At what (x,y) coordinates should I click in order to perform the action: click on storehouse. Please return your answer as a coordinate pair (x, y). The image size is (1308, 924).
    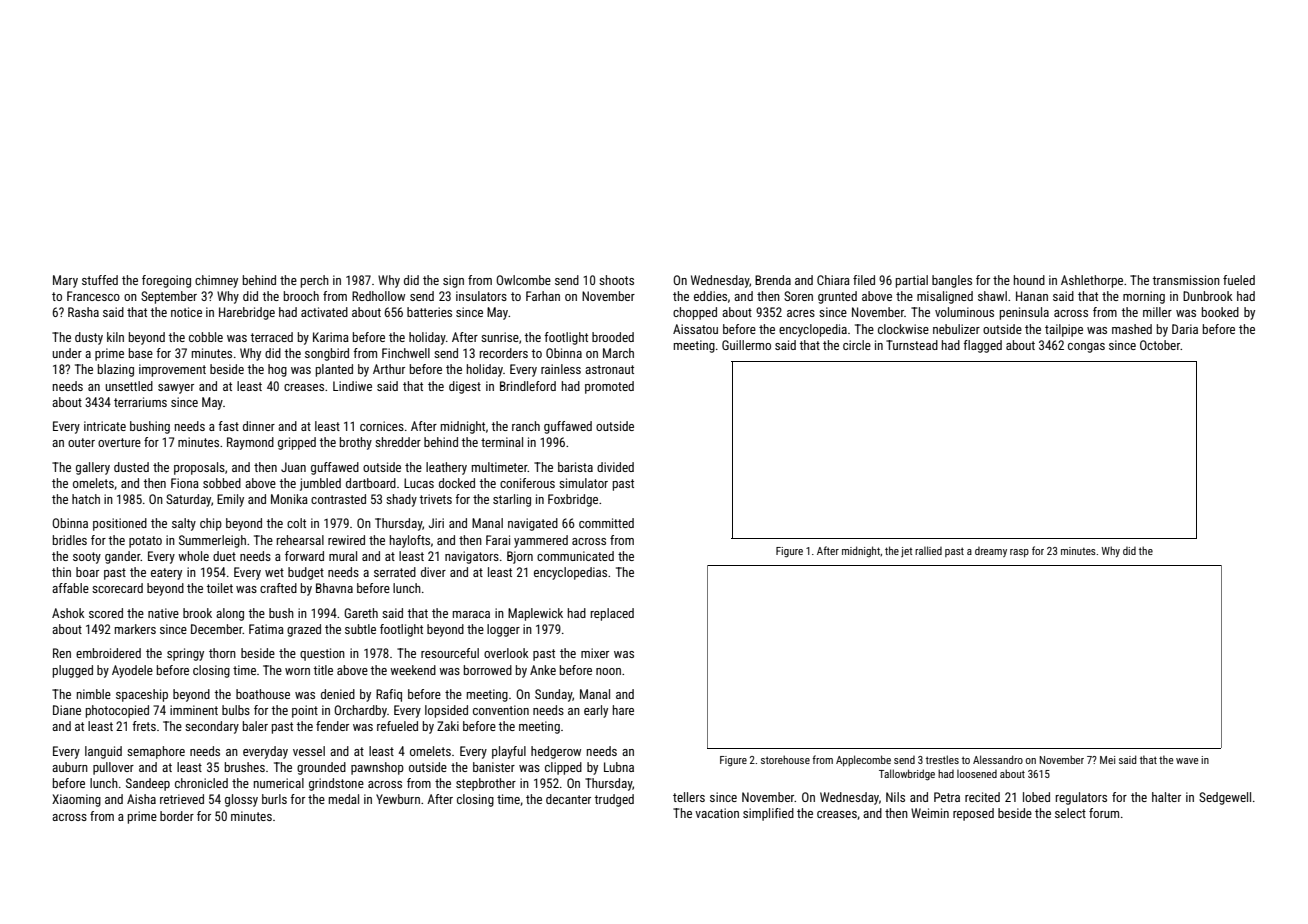
    Looking at the image, I should click on (785, 759).
